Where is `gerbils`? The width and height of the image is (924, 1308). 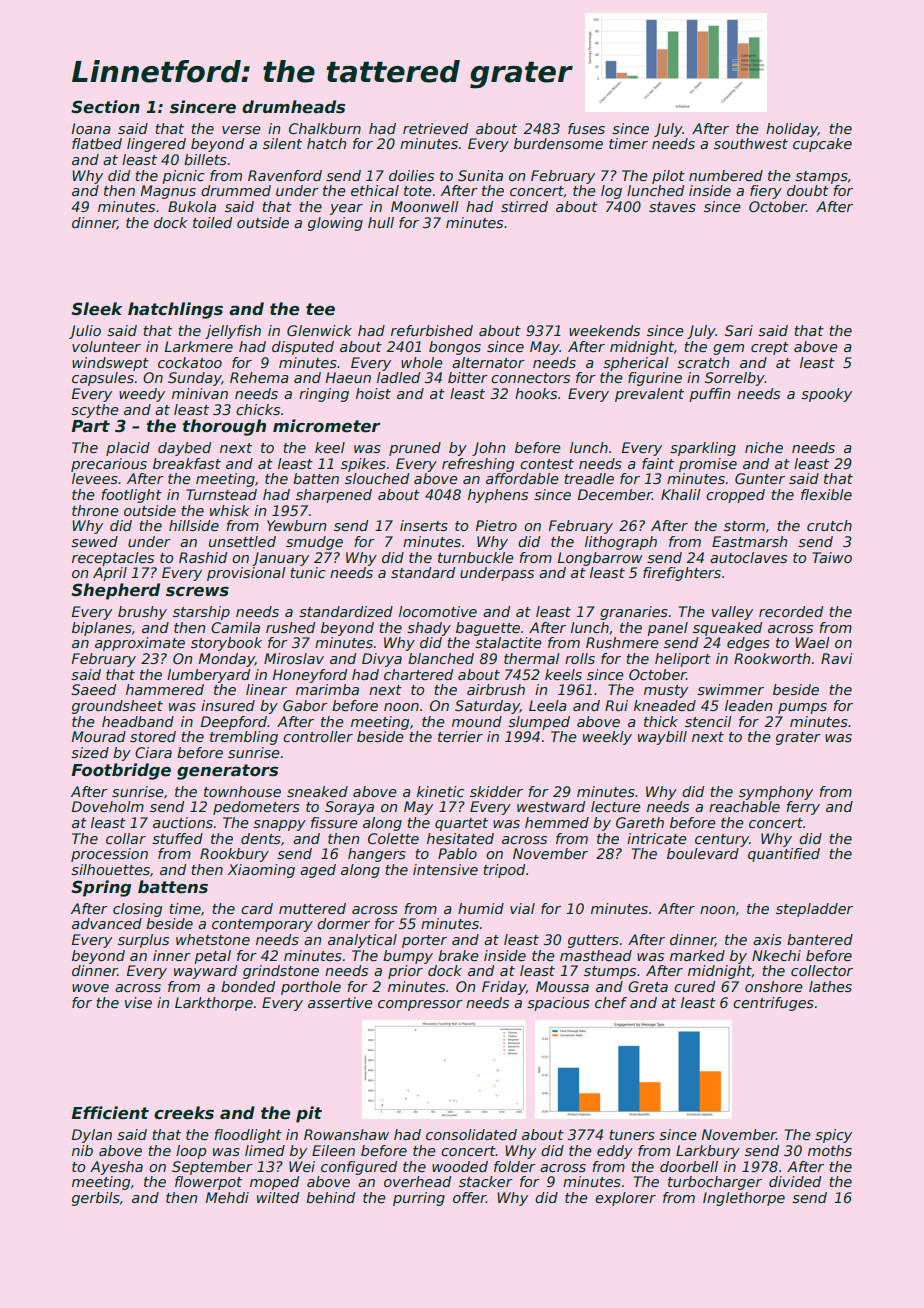 gerbils is located at coordinates (96, 1199).
